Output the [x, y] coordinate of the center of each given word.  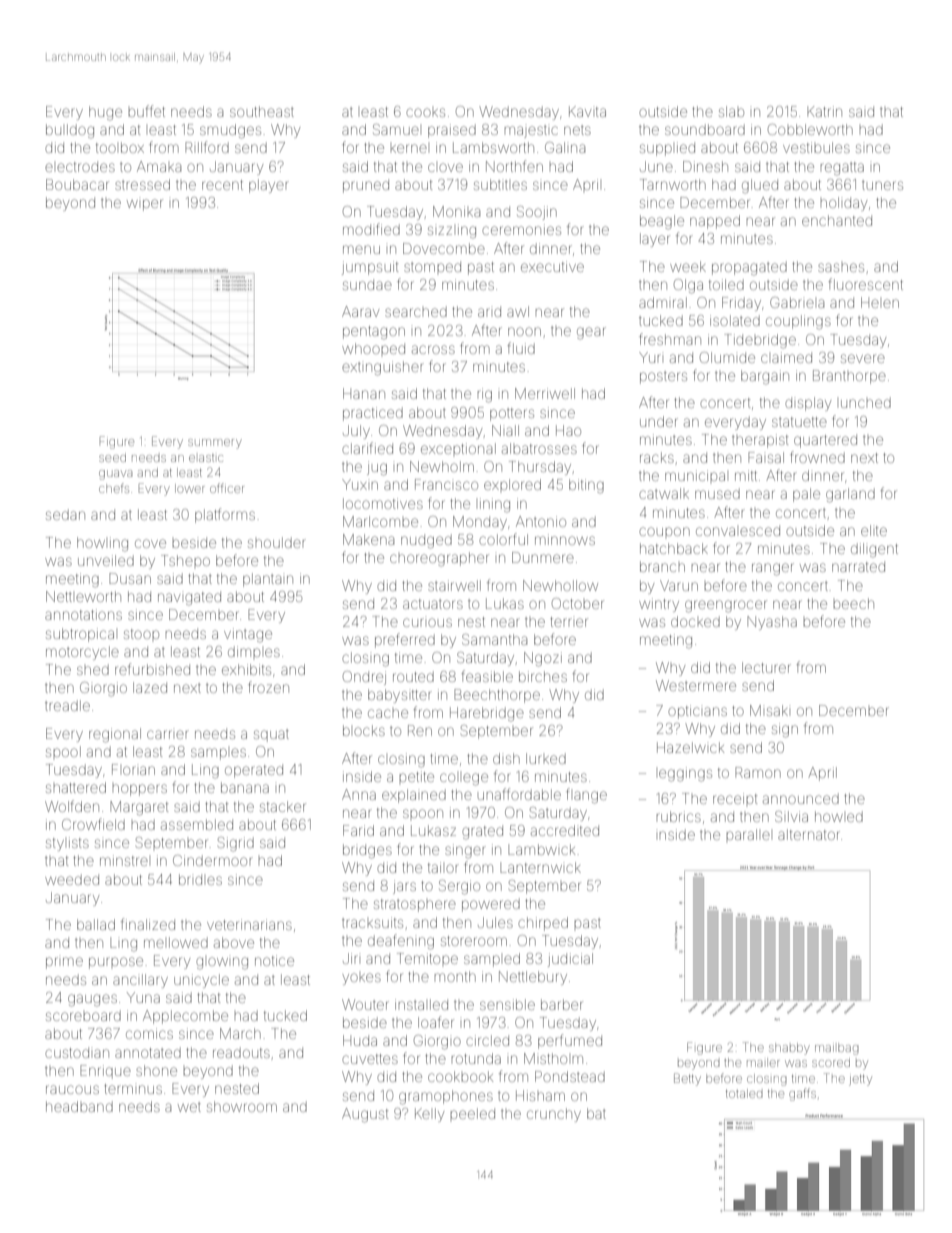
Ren [420, 730]
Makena [368, 539]
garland [850, 495]
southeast [262, 111]
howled [839, 816]
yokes [361, 979]
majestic [531, 132]
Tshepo [185, 560]
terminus [133, 1089]
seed [112, 458]
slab [731, 111]
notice [274, 960]
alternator [809, 834]
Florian [133, 769]
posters [663, 378]
